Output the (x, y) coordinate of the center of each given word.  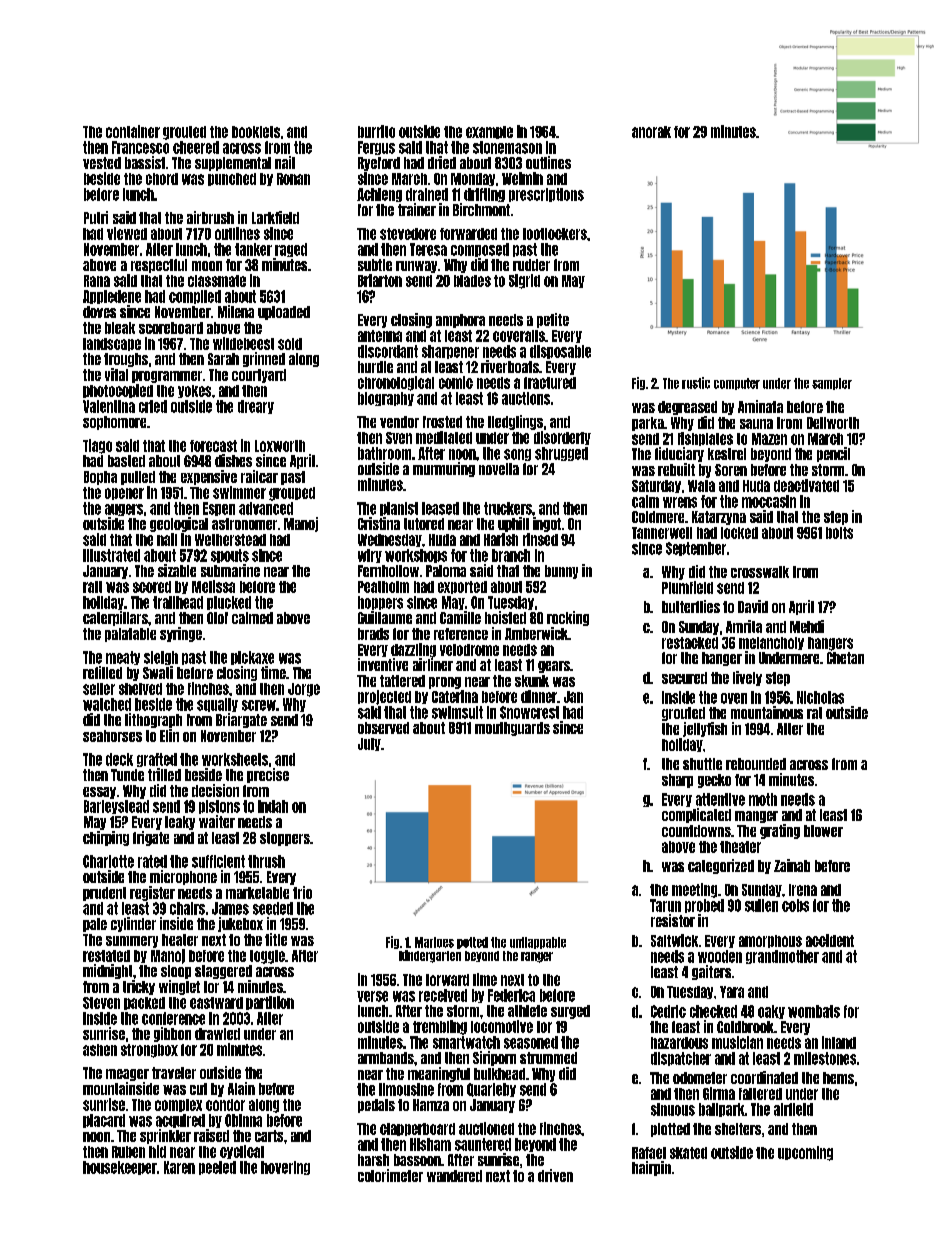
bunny (561, 572)
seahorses (112, 736)
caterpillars (115, 618)
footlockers (555, 234)
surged (570, 1012)
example (489, 132)
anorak (651, 132)
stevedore (408, 234)
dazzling (413, 650)
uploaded (284, 313)
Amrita (744, 626)
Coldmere (658, 517)
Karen (179, 1167)
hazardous (679, 1043)
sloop (176, 972)
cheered (196, 147)
